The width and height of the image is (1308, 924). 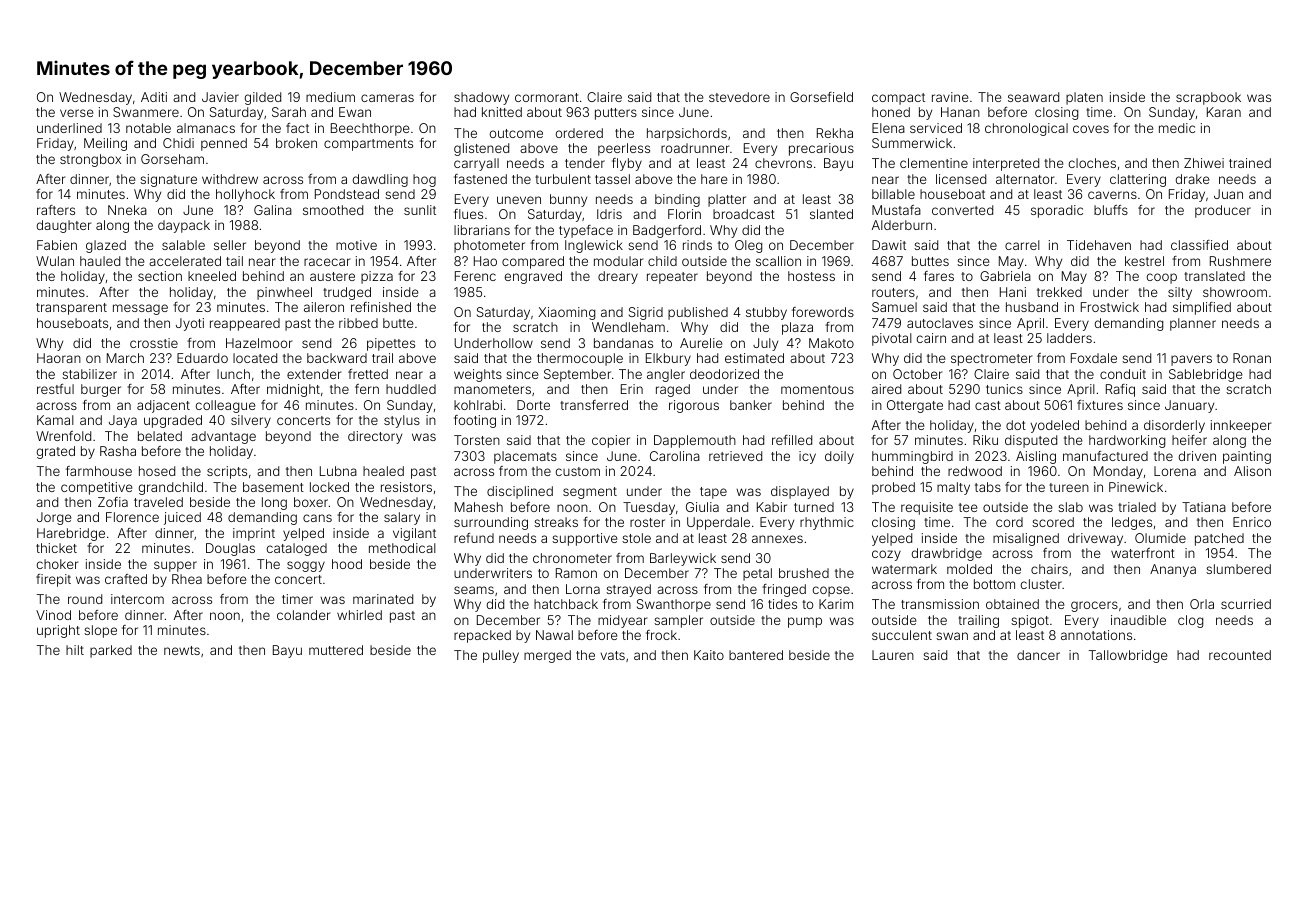 I want to click on parked, so click(x=111, y=651).
